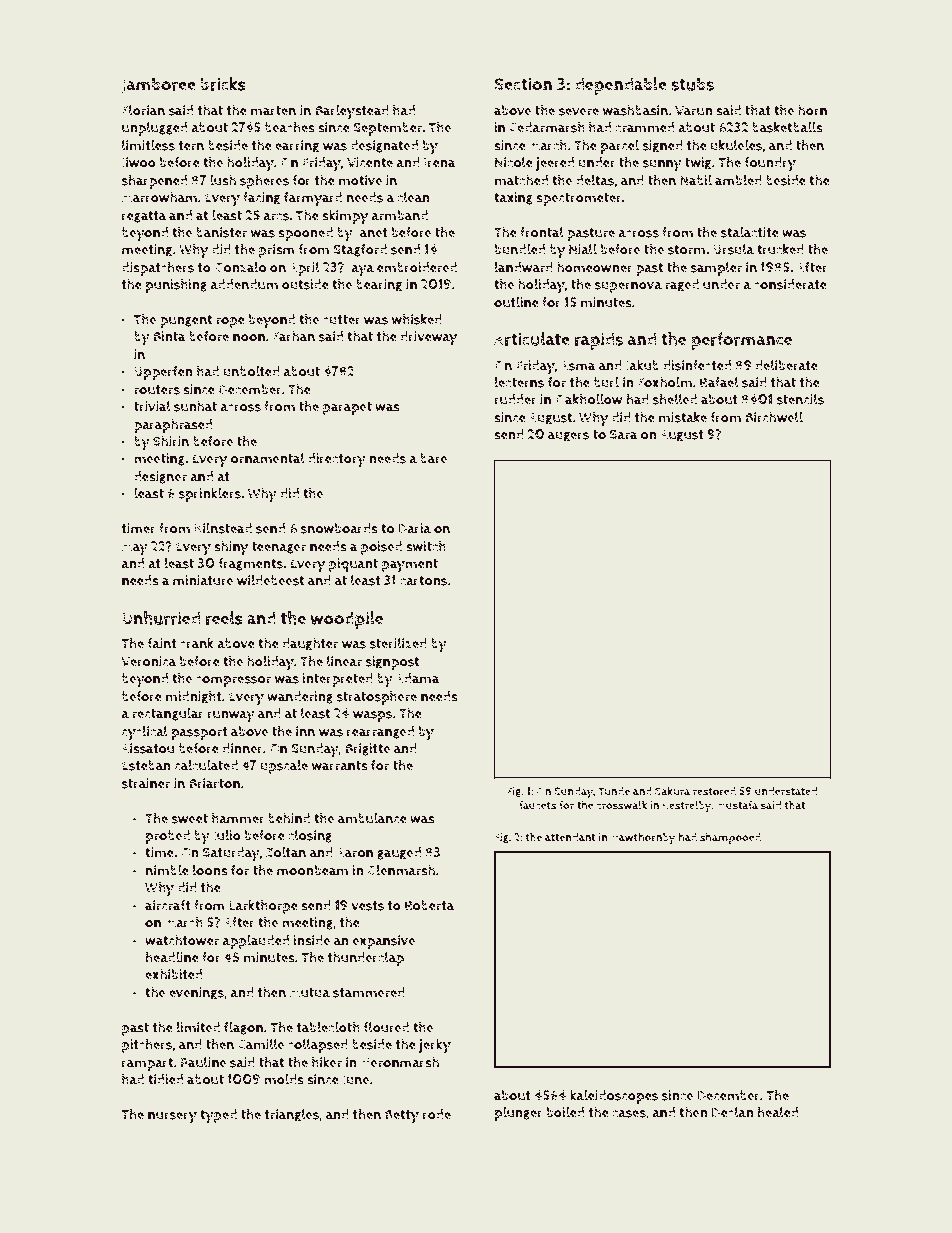 The width and height of the screenshot is (952, 1233). What do you see at coordinates (786, 365) in the screenshot?
I see `deliberate` at bounding box center [786, 365].
